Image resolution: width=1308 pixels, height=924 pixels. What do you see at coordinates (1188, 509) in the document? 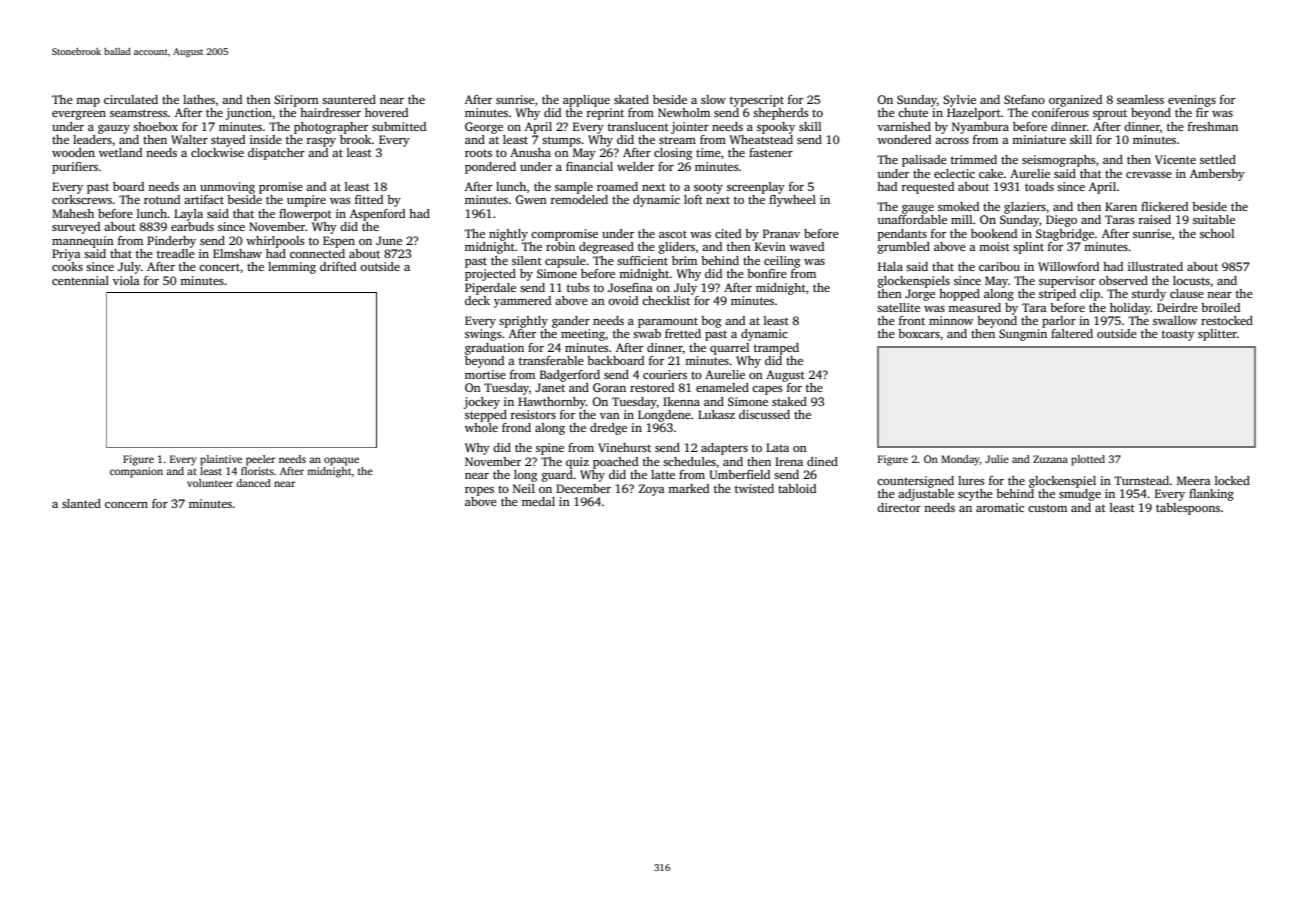
I see `tablespoons` at bounding box center [1188, 509].
